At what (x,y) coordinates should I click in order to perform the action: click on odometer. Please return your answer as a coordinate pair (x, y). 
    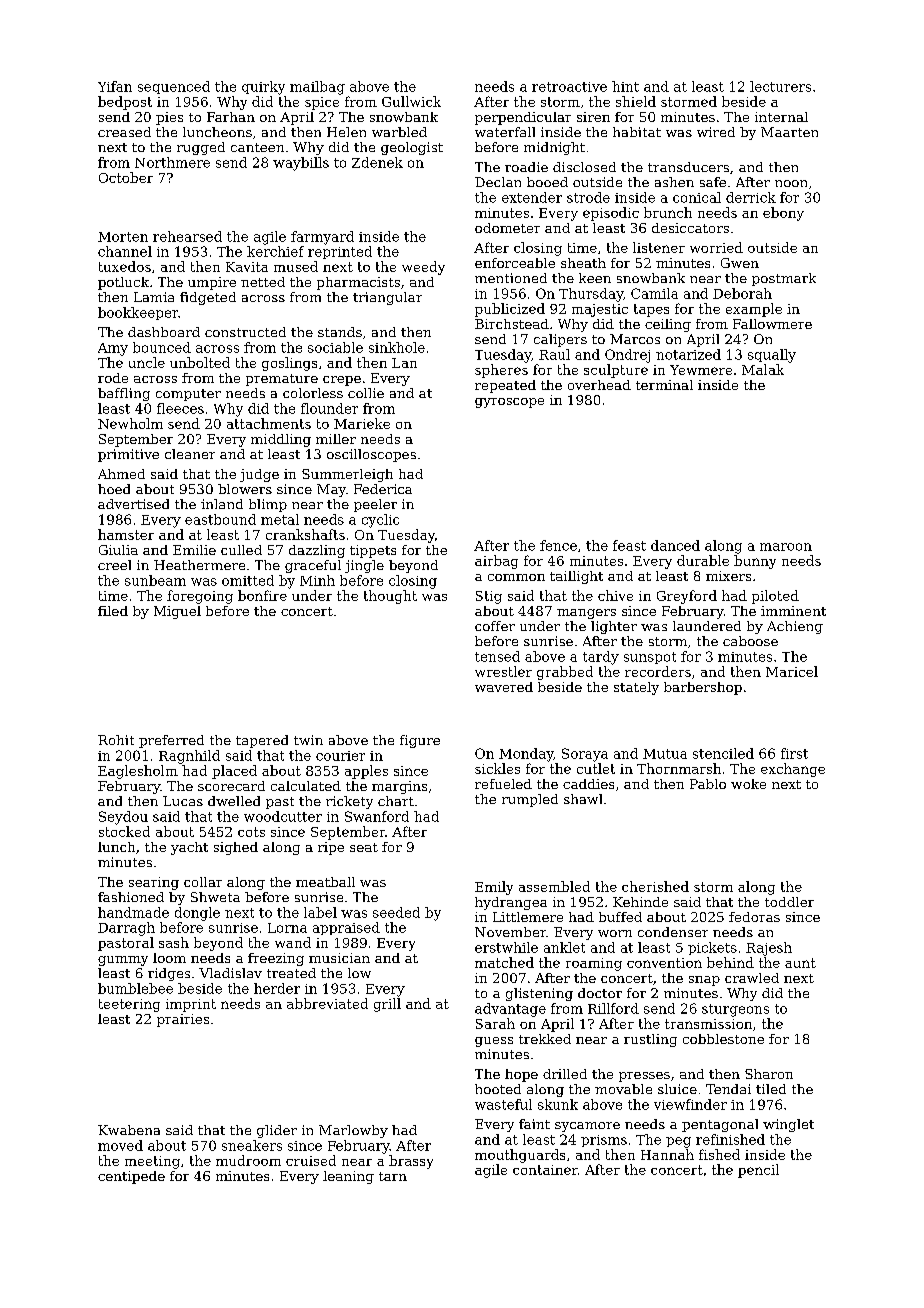
    Looking at the image, I should click on (507, 228).
